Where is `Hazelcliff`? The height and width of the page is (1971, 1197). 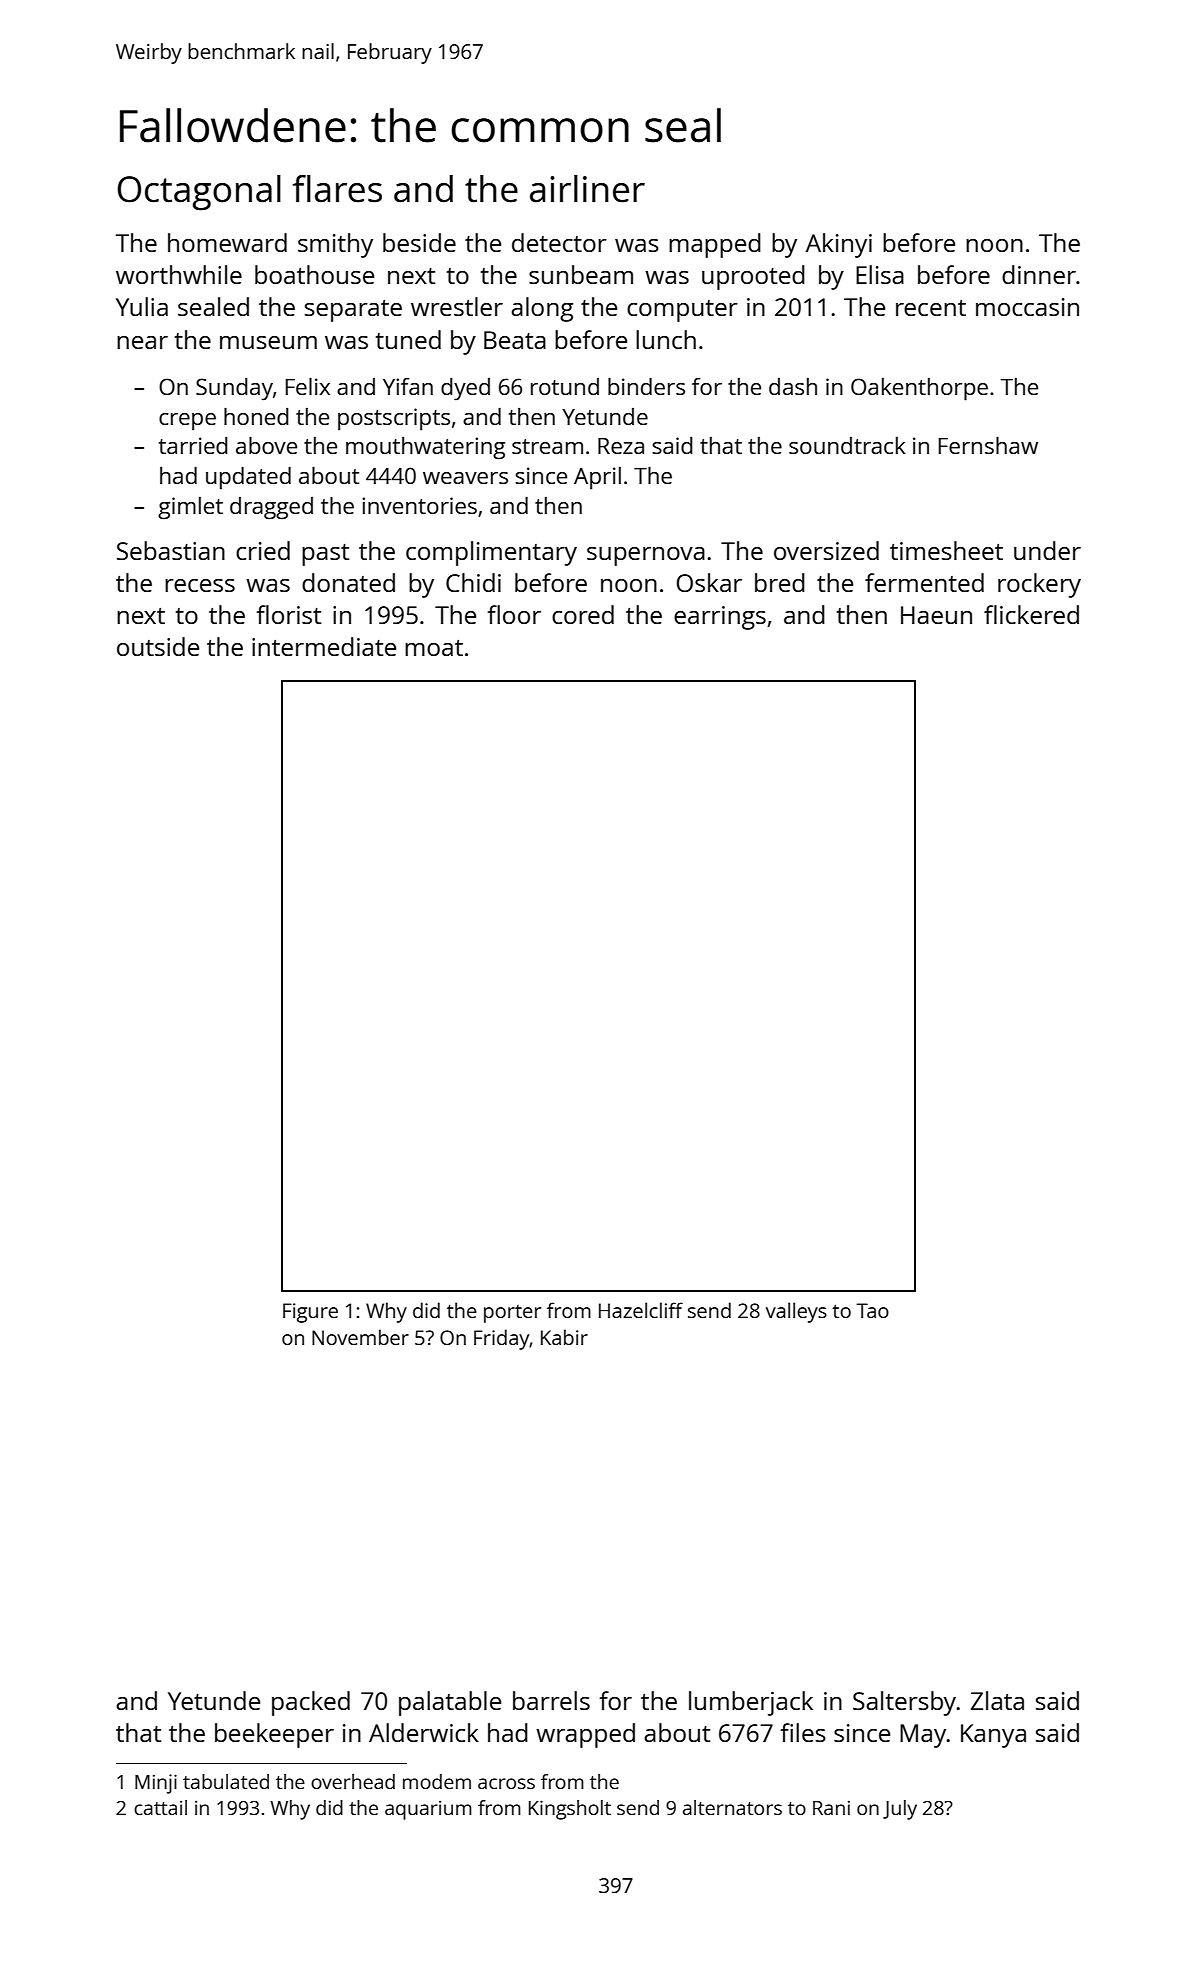 Hazelcliff is located at coordinates (641, 1310).
